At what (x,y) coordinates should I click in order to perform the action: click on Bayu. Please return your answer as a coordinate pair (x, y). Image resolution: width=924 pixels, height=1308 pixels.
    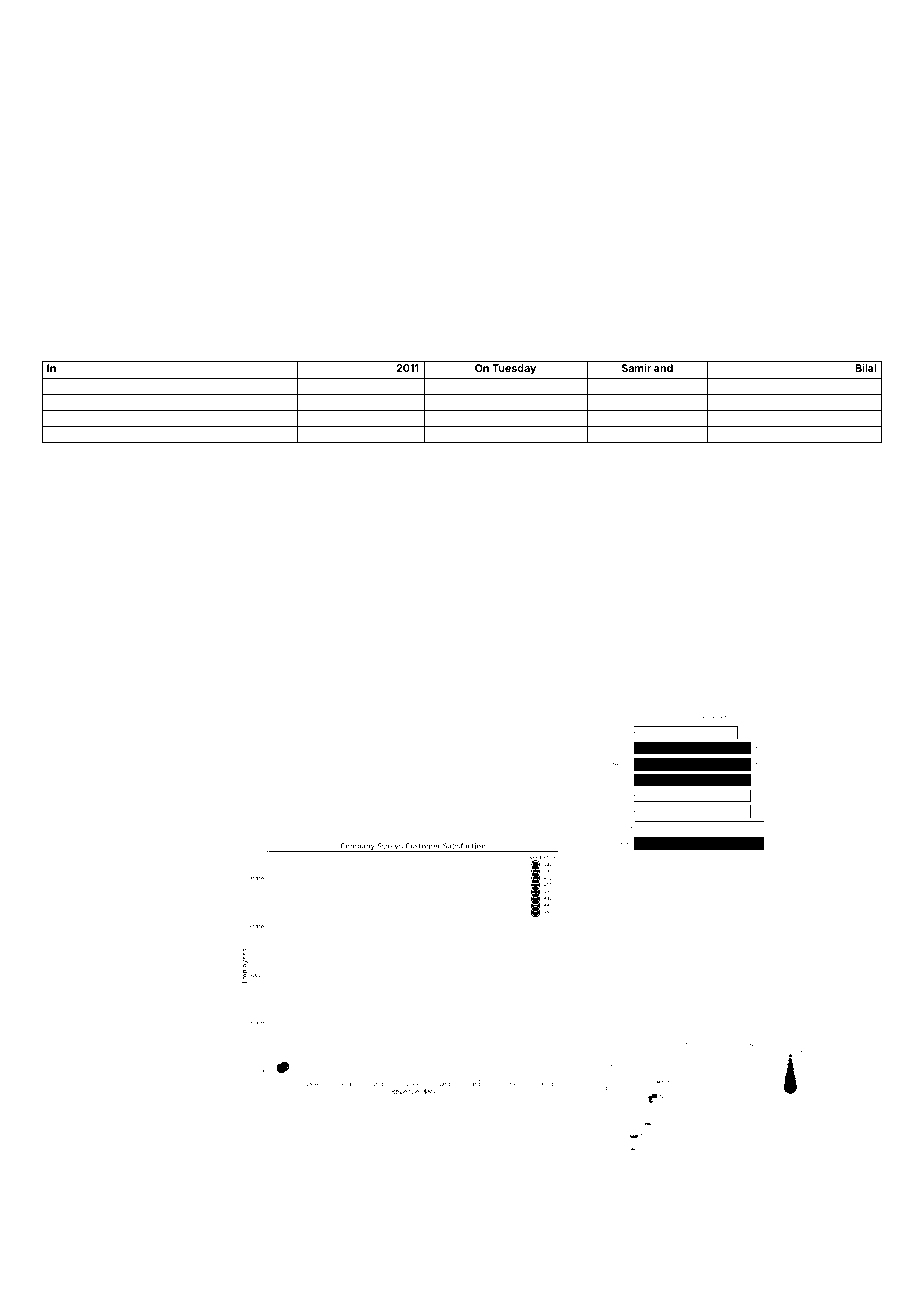
    Looking at the image, I should click on (117, 677).
